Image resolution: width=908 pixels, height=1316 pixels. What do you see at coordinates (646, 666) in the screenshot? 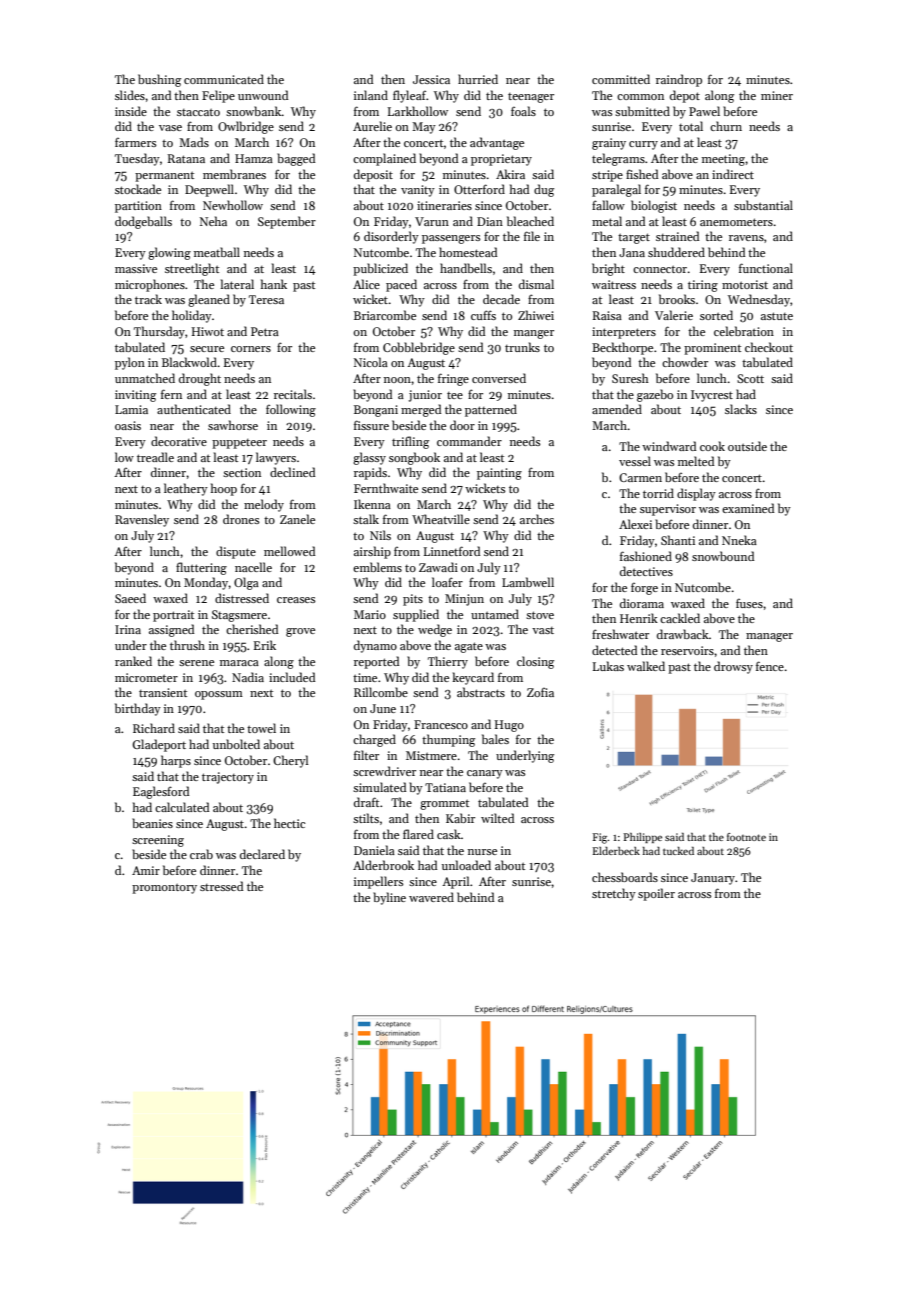
I see `walked` at bounding box center [646, 666].
